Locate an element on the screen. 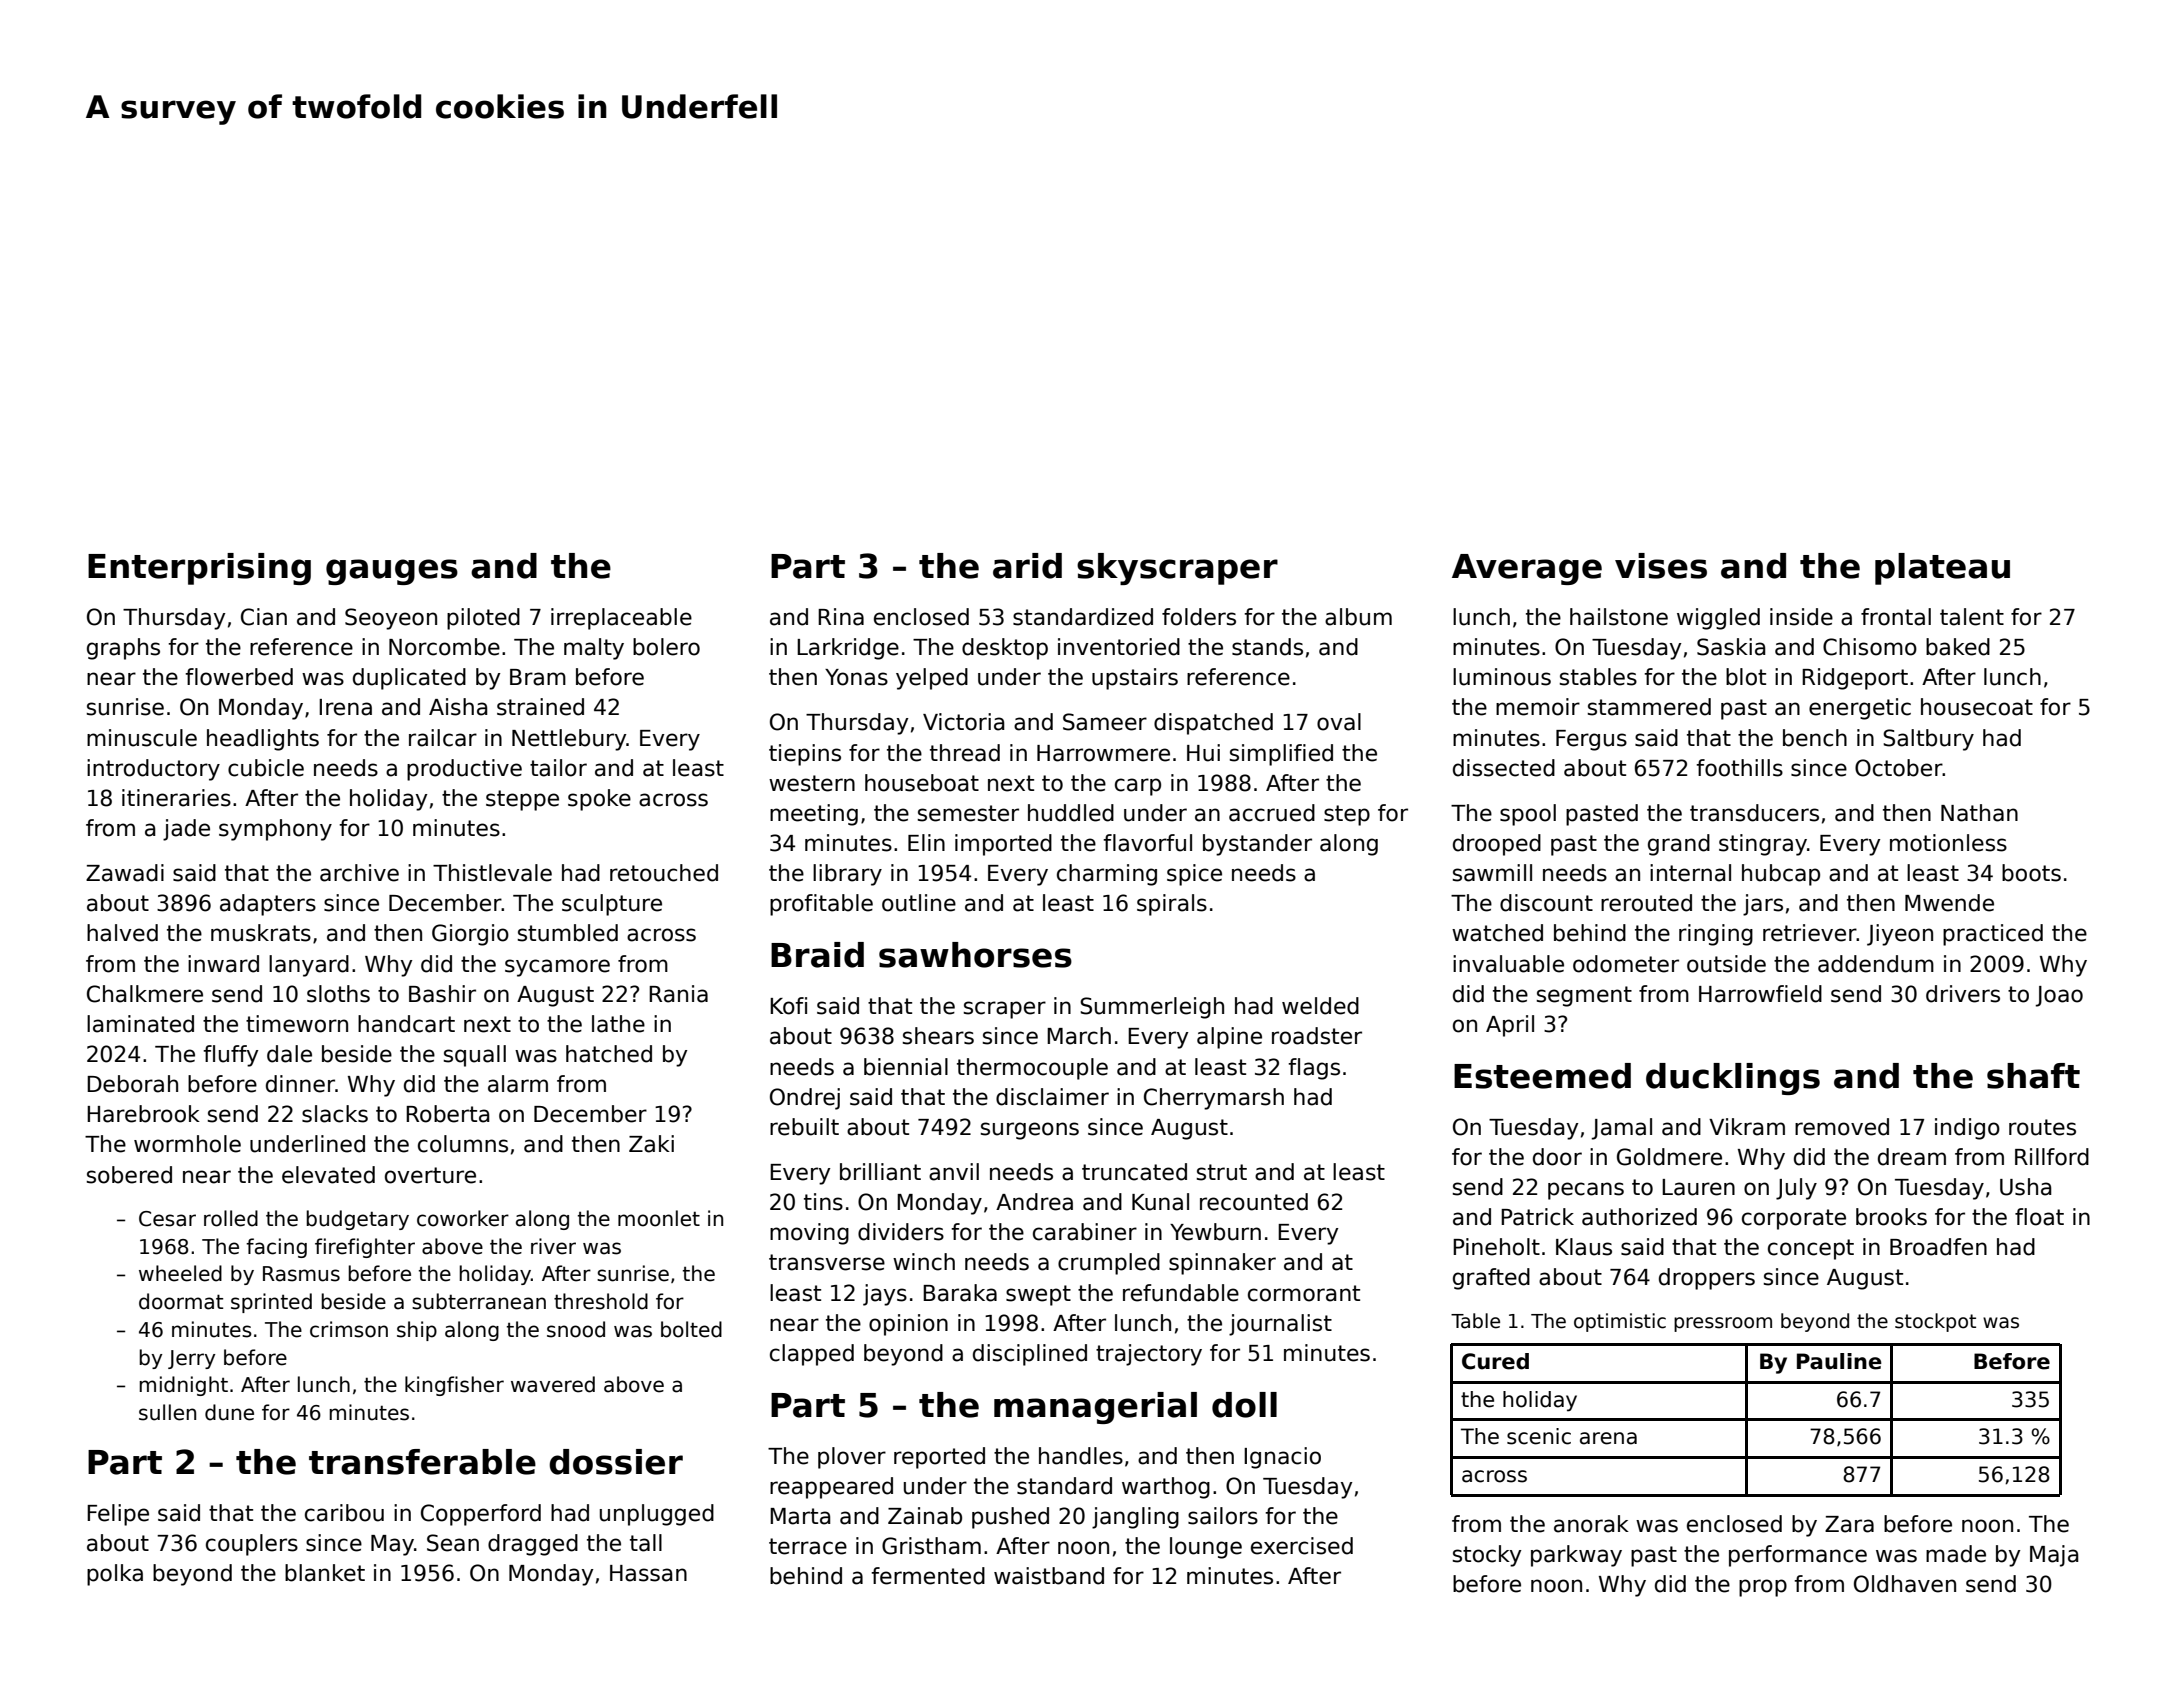 The height and width of the screenshot is (1683, 2178). transferable is located at coordinates (422, 1462).
